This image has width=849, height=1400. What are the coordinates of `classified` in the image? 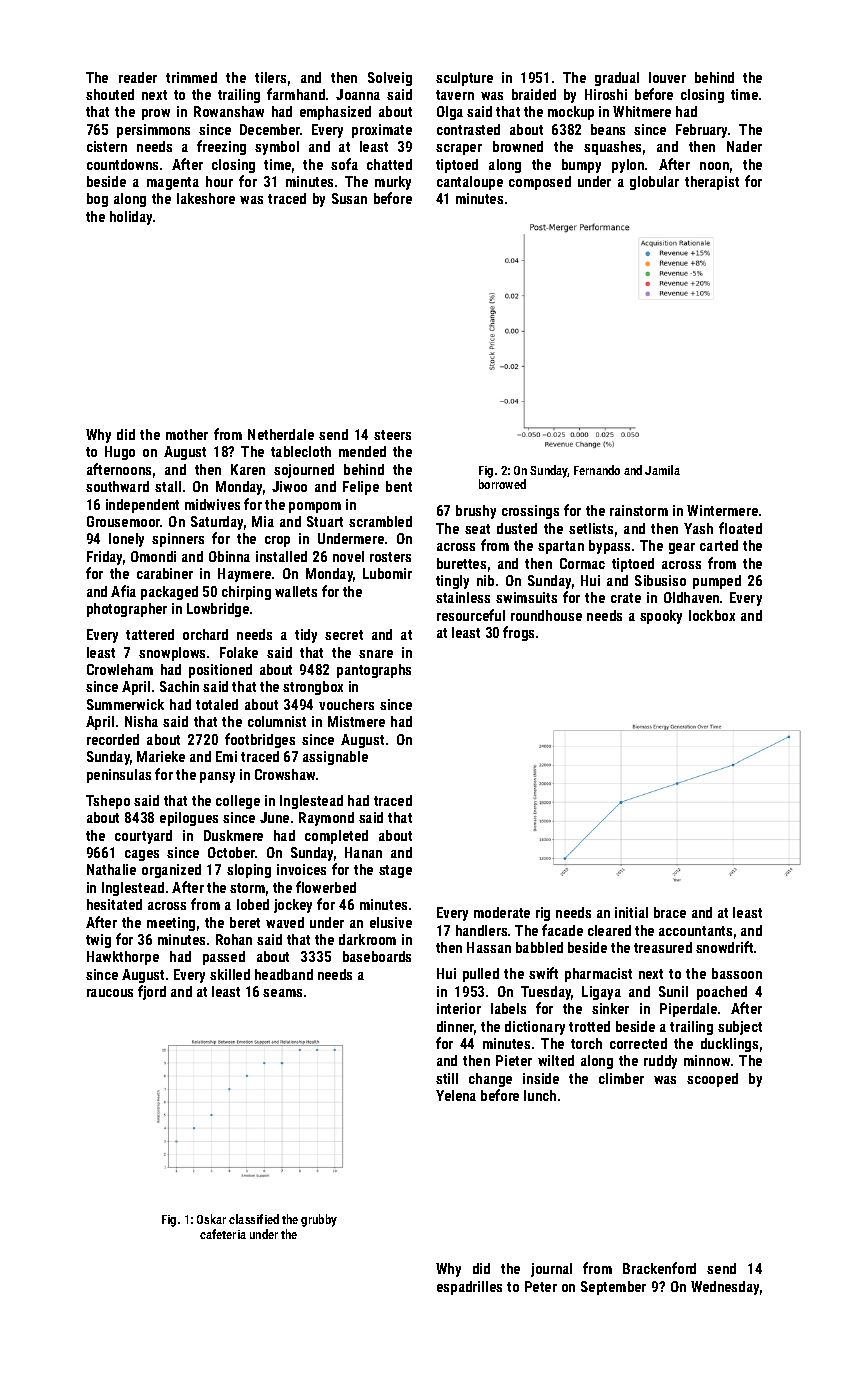 It's located at (254, 1219).
